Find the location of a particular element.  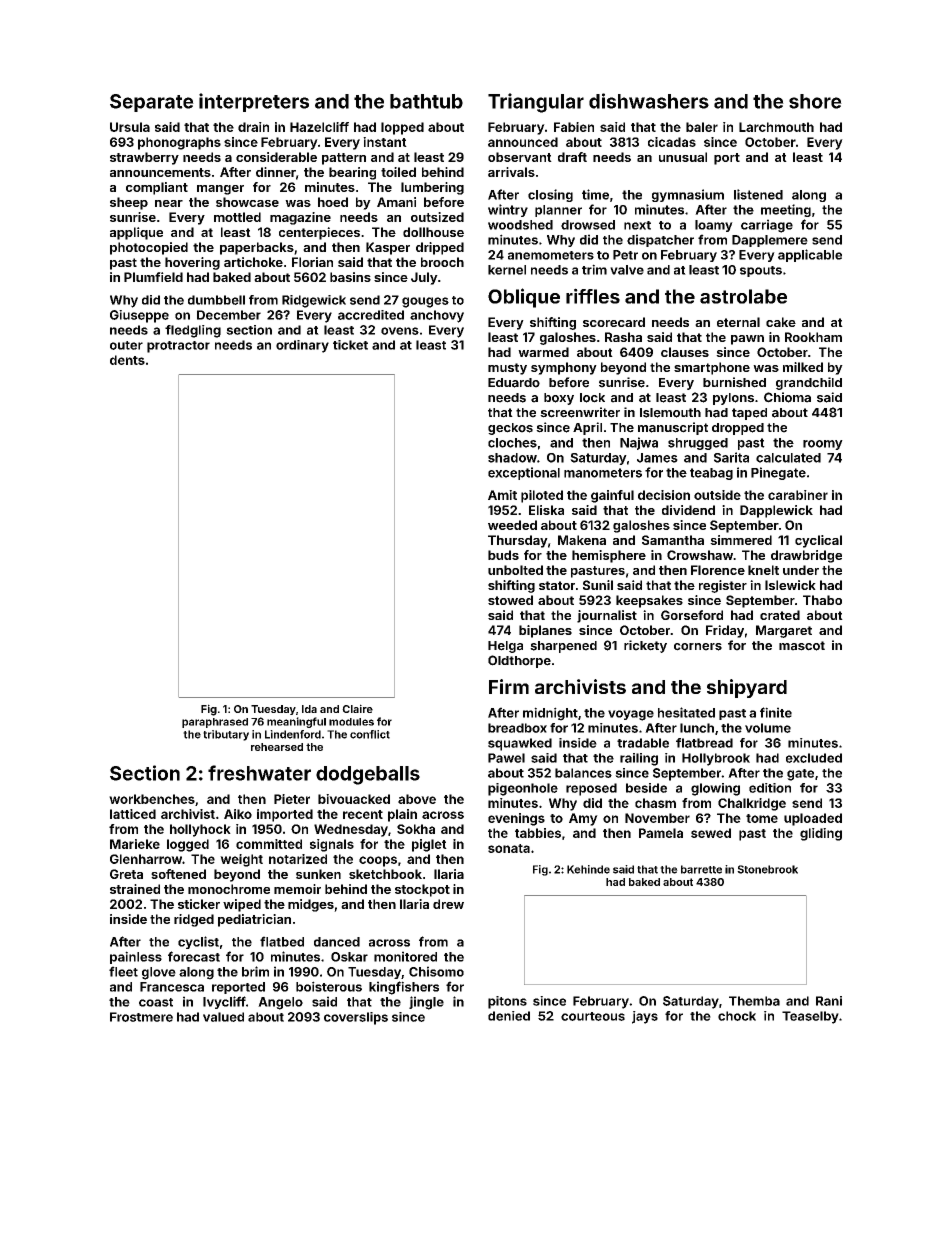

sketchbook is located at coordinates (385, 874).
